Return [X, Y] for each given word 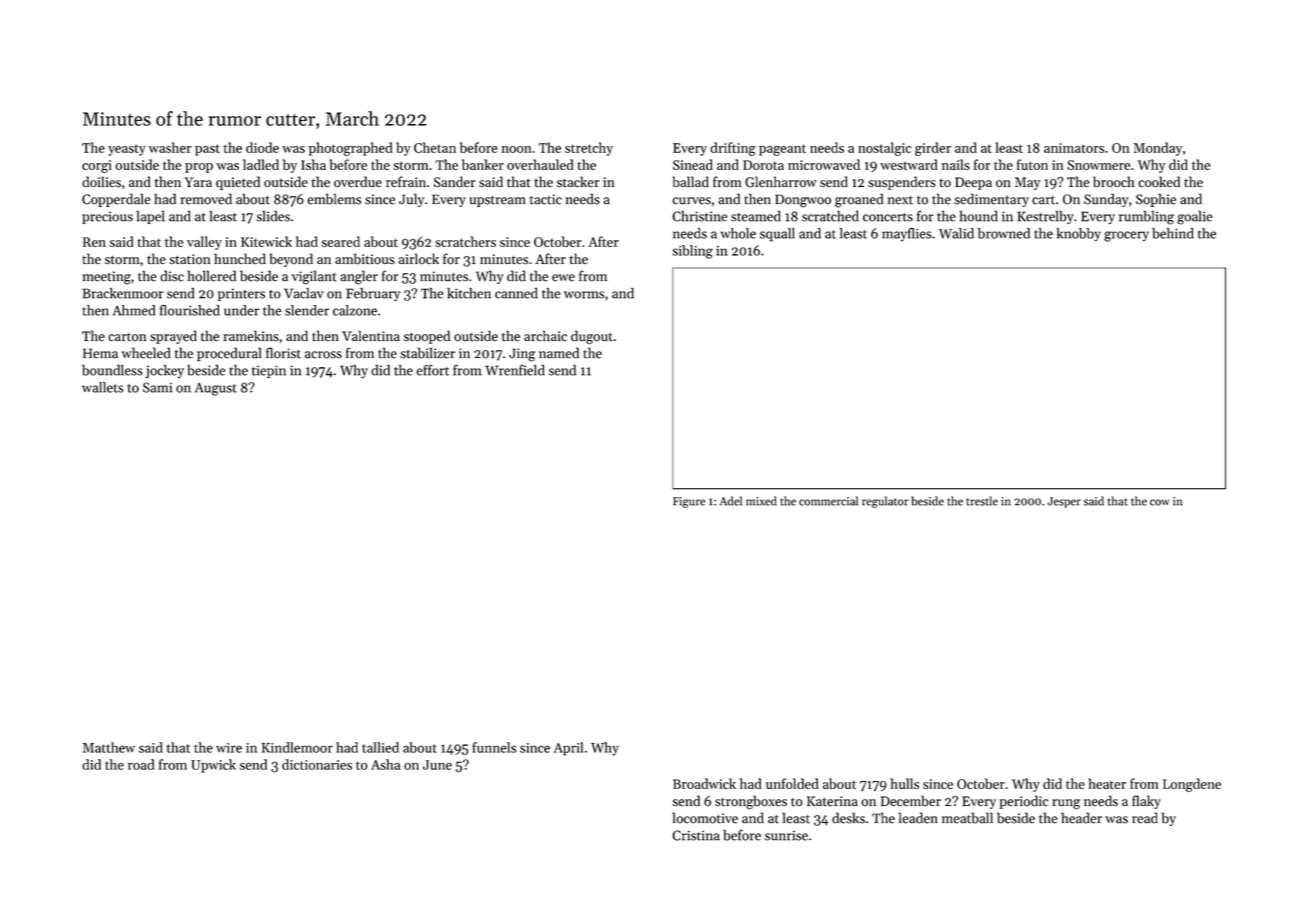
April [568, 749]
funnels [494, 747]
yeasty [127, 150]
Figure [689, 502]
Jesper [1064, 502]
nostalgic [884, 149]
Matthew [109, 747]
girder [933, 149]
